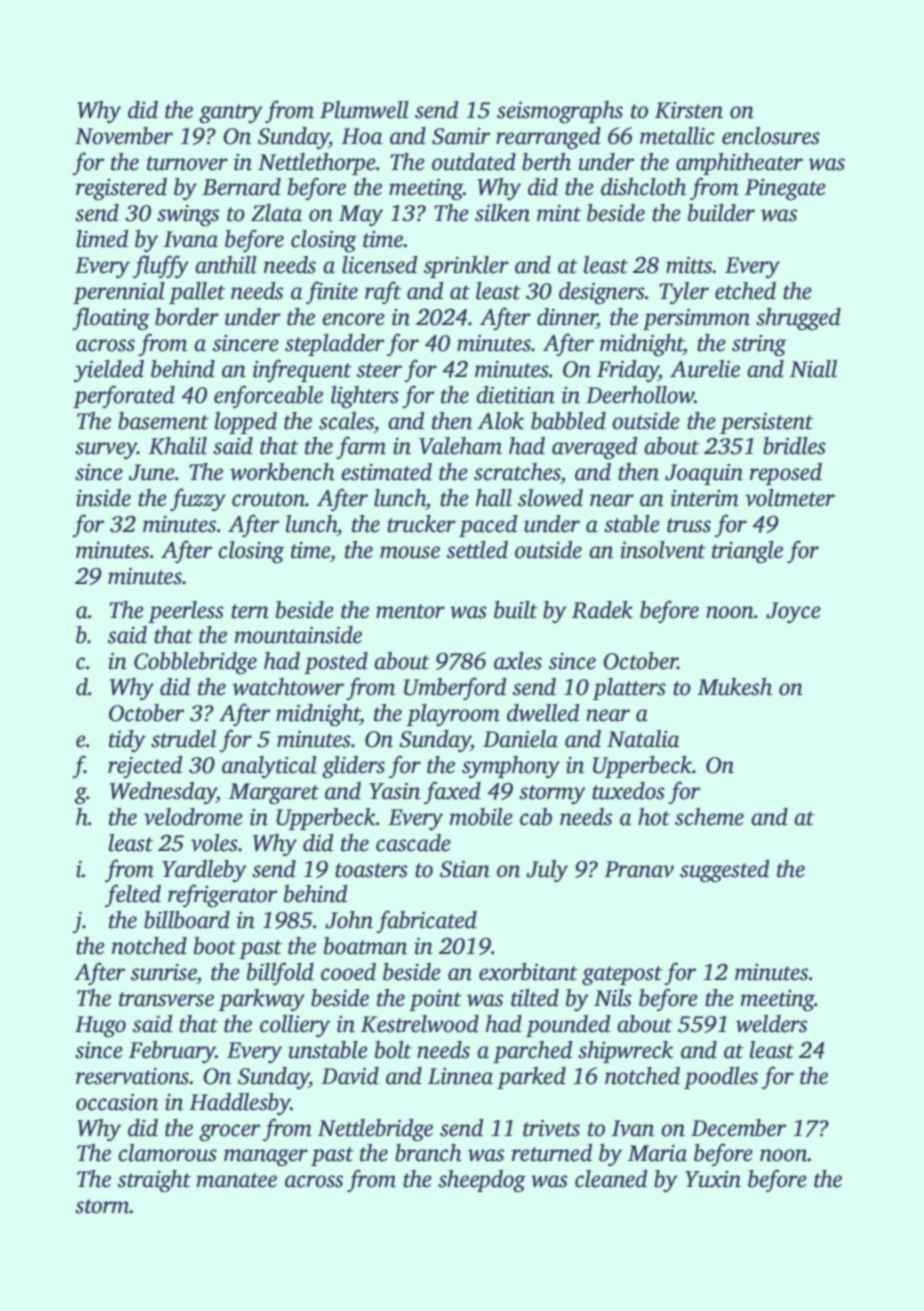  What do you see at coordinates (379, 265) in the document?
I see `licensed` at bounding box center [379, 265].
